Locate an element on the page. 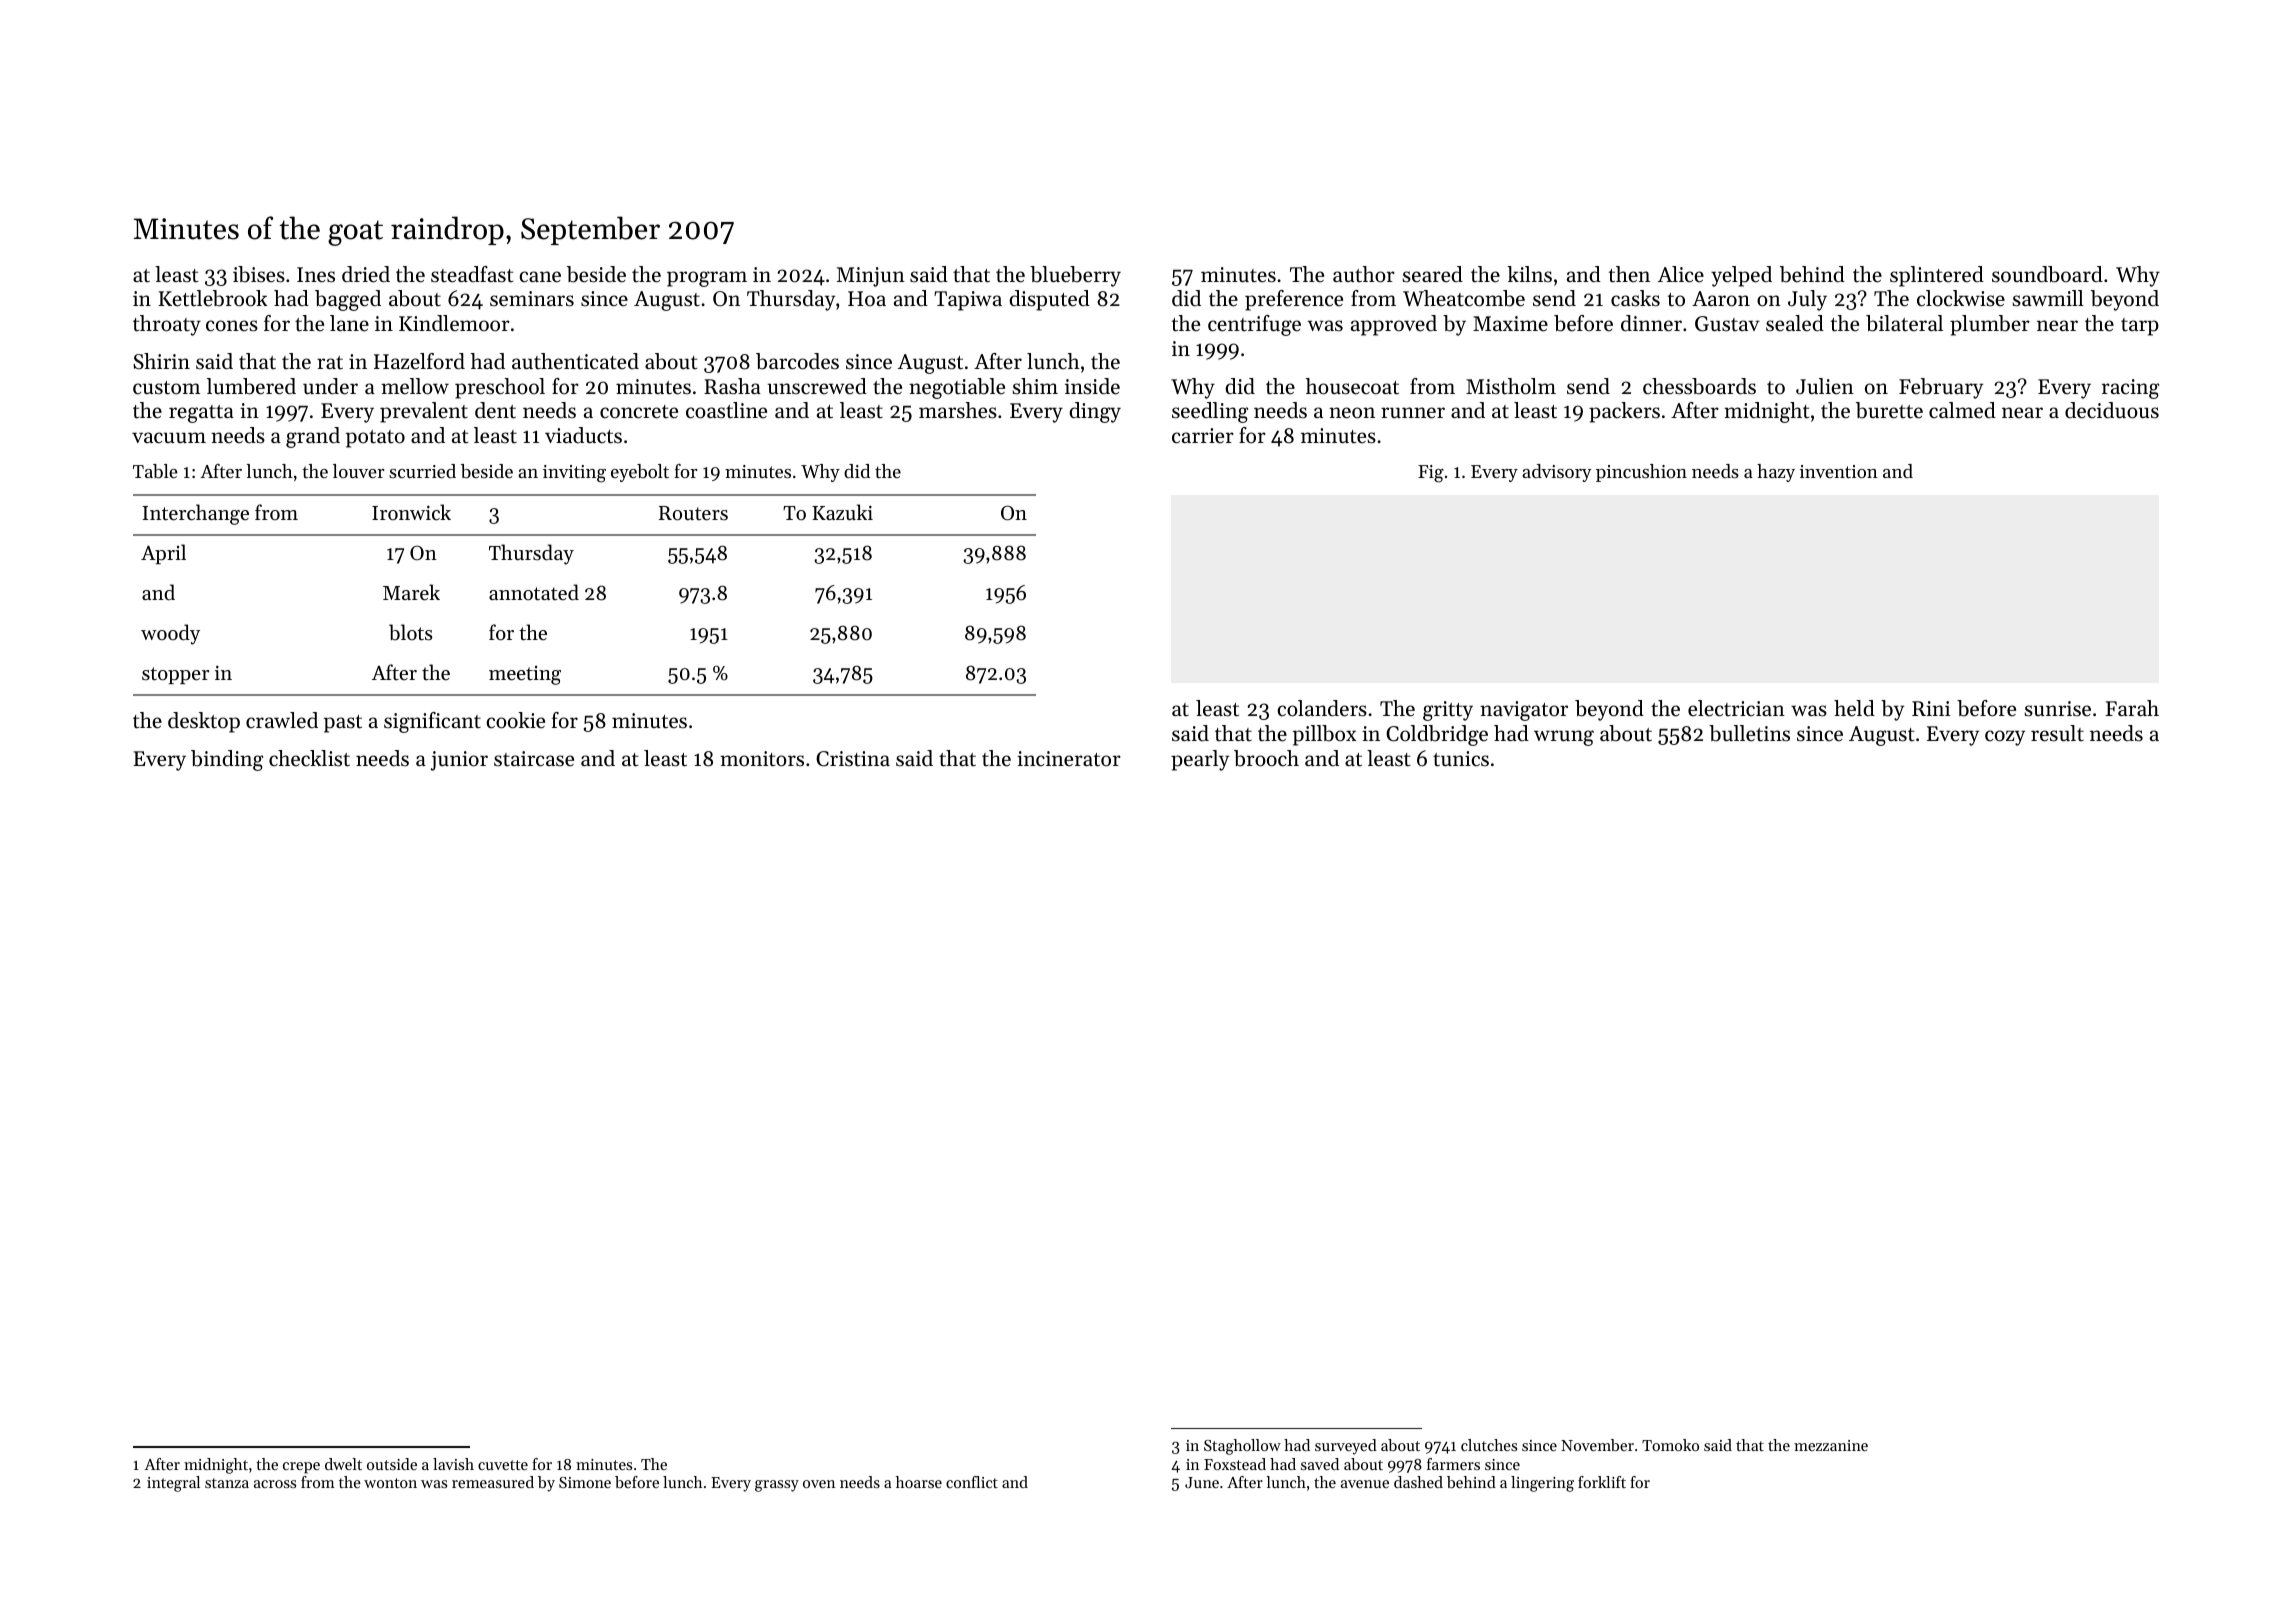 The image size is (2292, 1620). forklift is located at coordinates (1602, 1482).
